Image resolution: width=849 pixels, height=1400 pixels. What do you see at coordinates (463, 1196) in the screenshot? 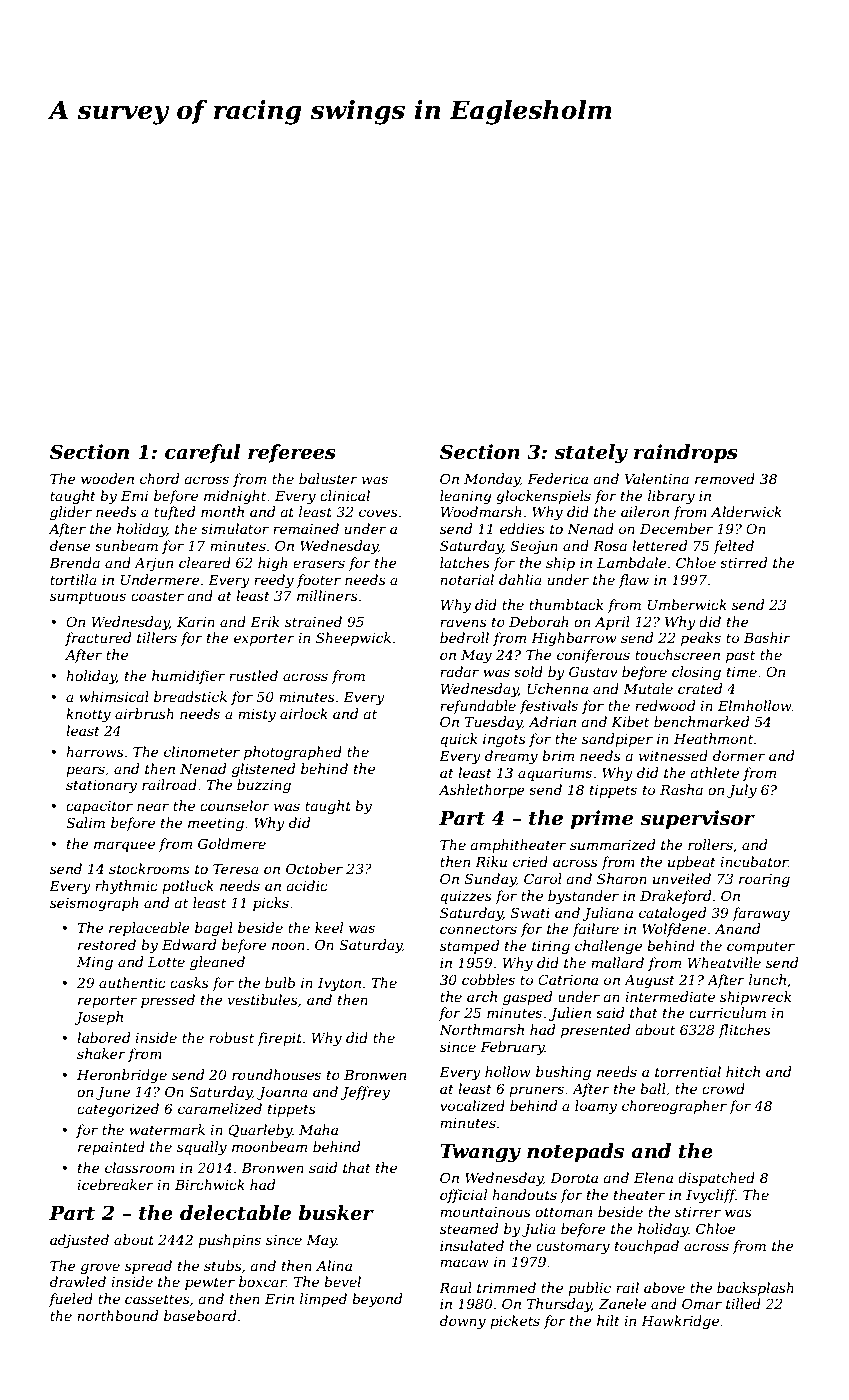
I see `official` at bounding box center [463, 1196].
